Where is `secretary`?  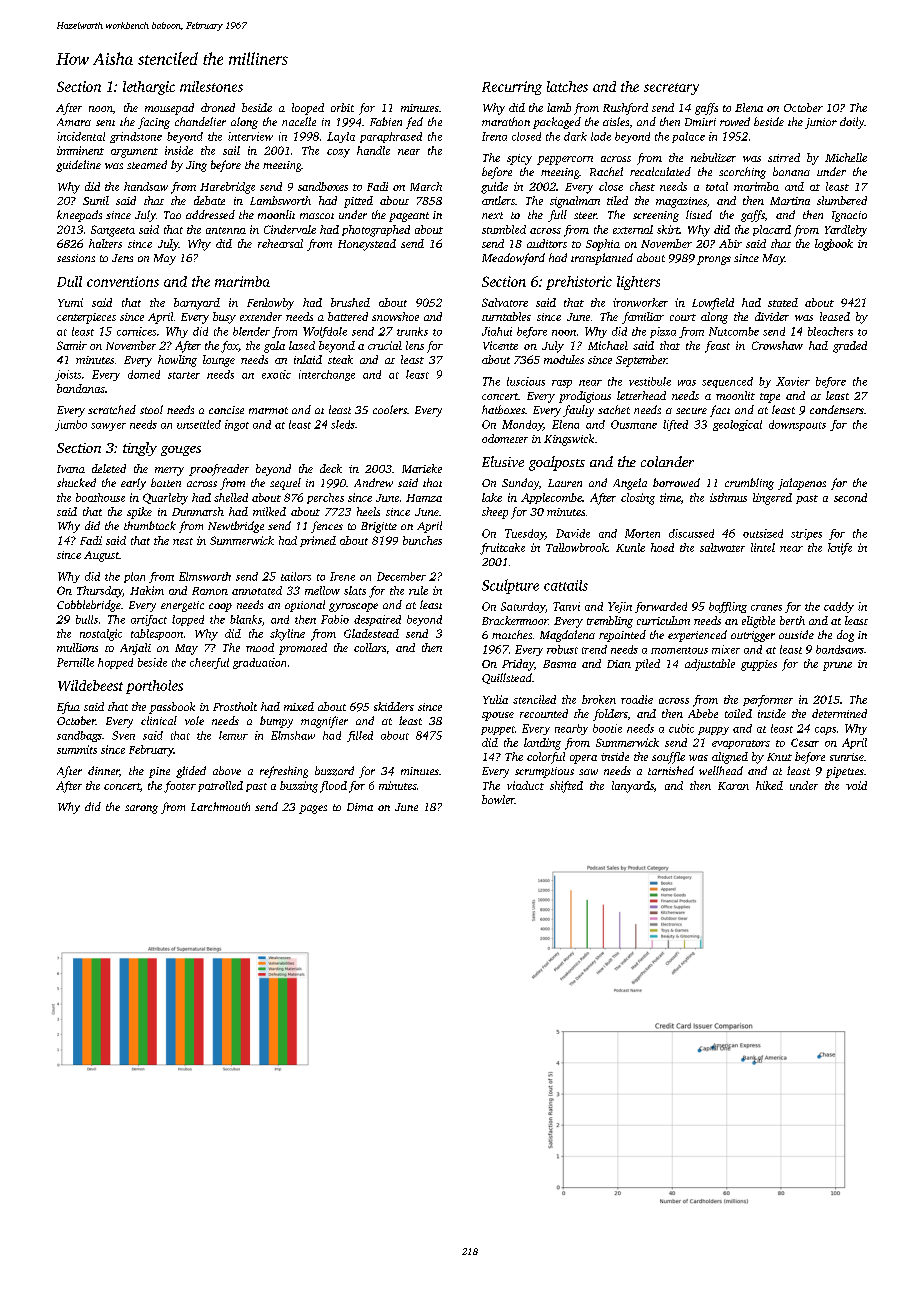 secretary is located at coordinates (671, 89).
